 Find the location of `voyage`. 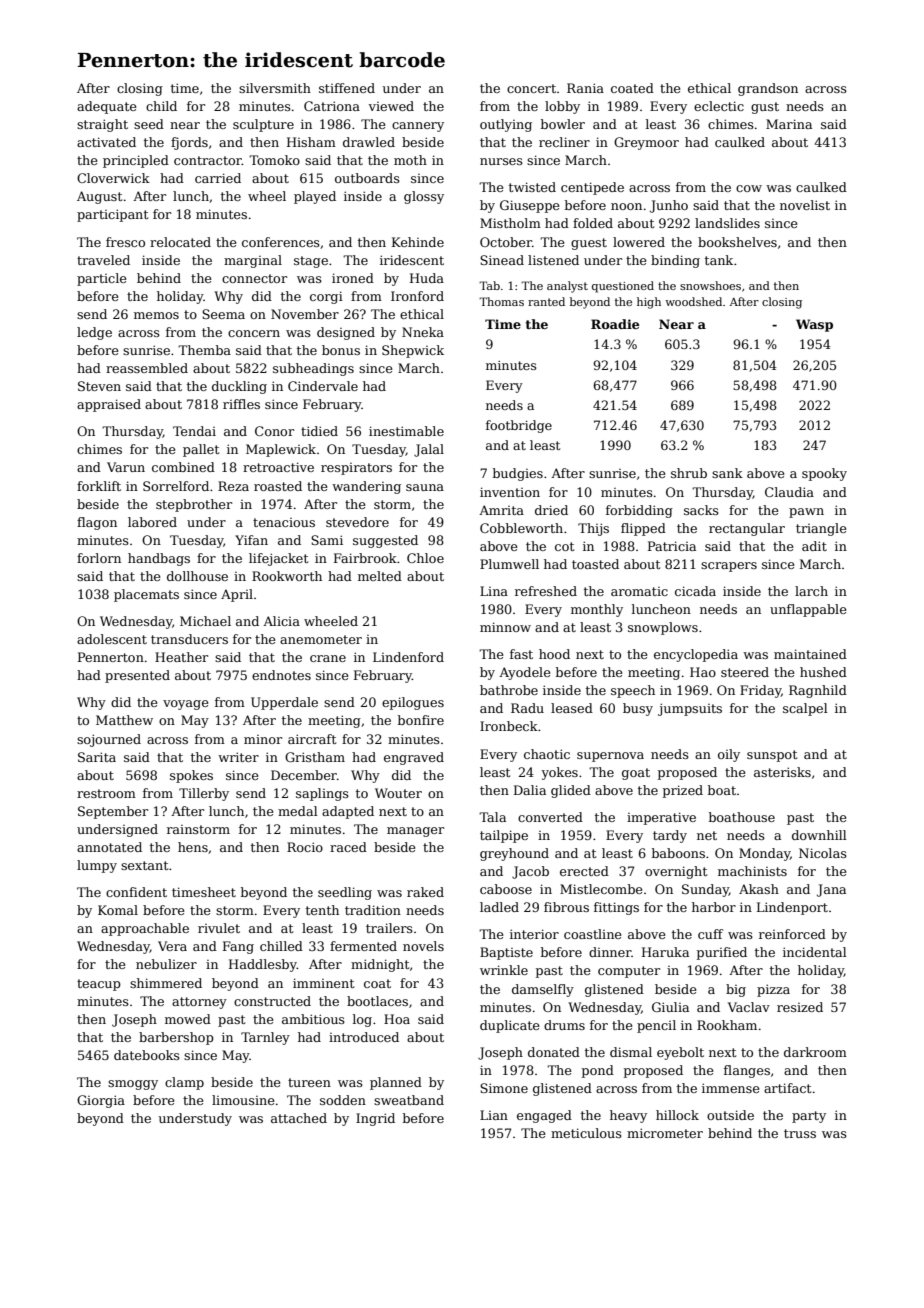

voyage is located at coordinates (186, 705).
